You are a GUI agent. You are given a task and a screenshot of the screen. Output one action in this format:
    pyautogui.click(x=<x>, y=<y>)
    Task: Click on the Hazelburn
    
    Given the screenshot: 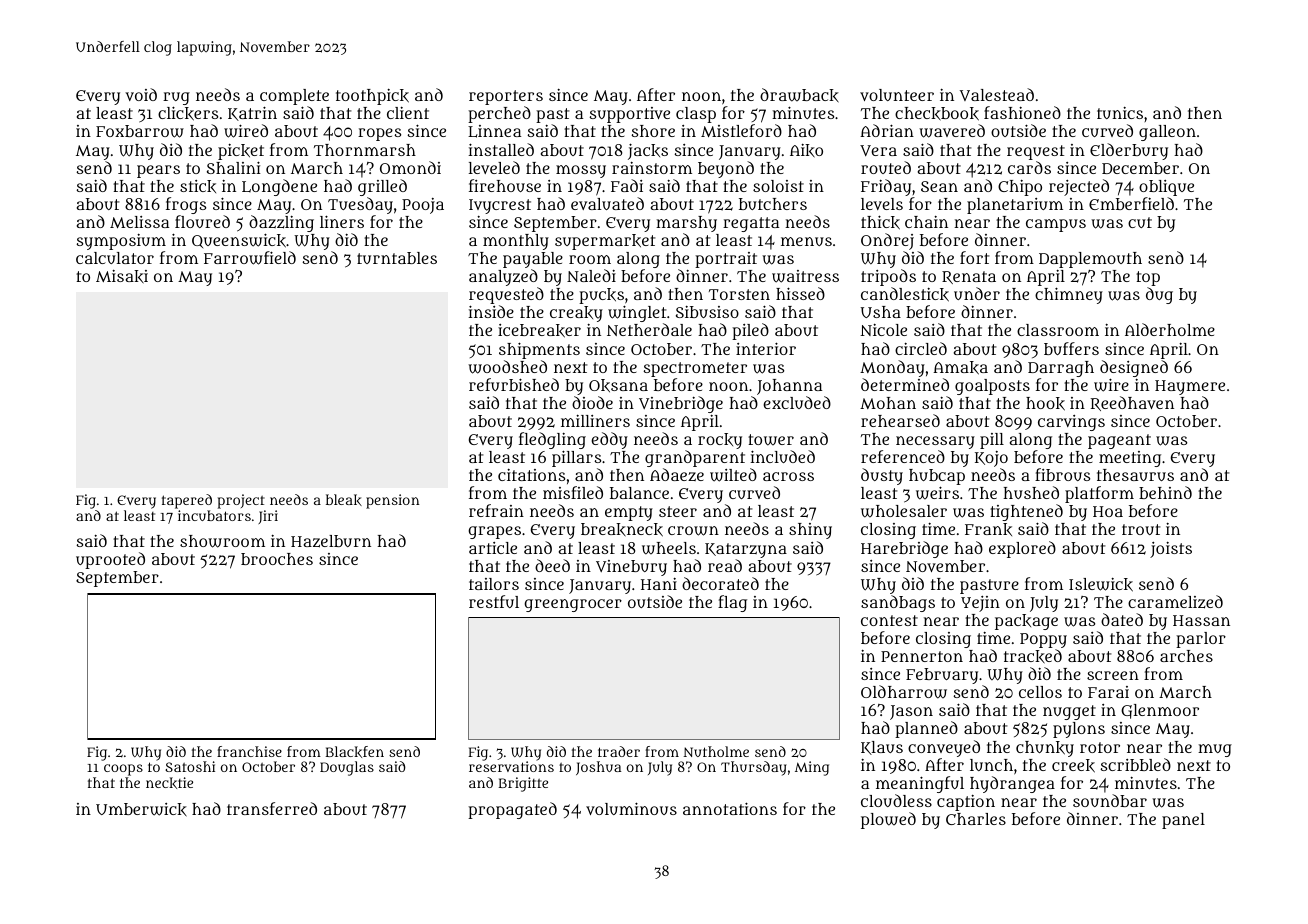 What is the action you would take?
    pyautogui.click(x=331, y=541)
